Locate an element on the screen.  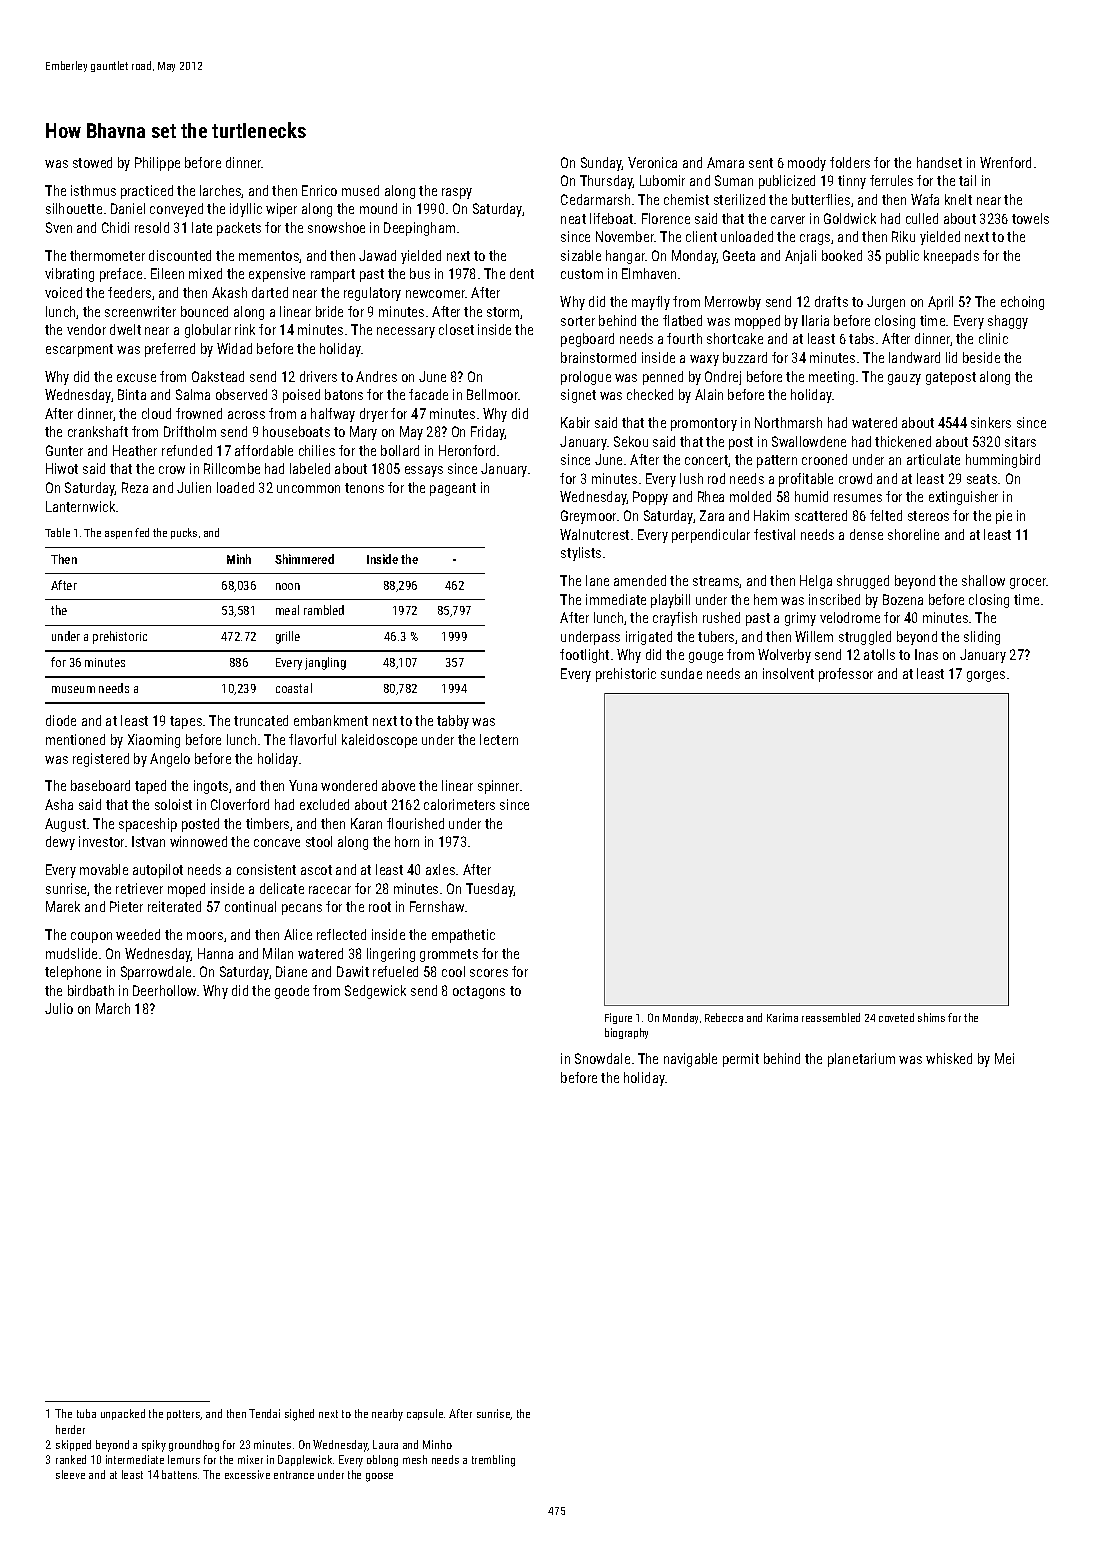
coveted is located at coordinates (896, 1017).
